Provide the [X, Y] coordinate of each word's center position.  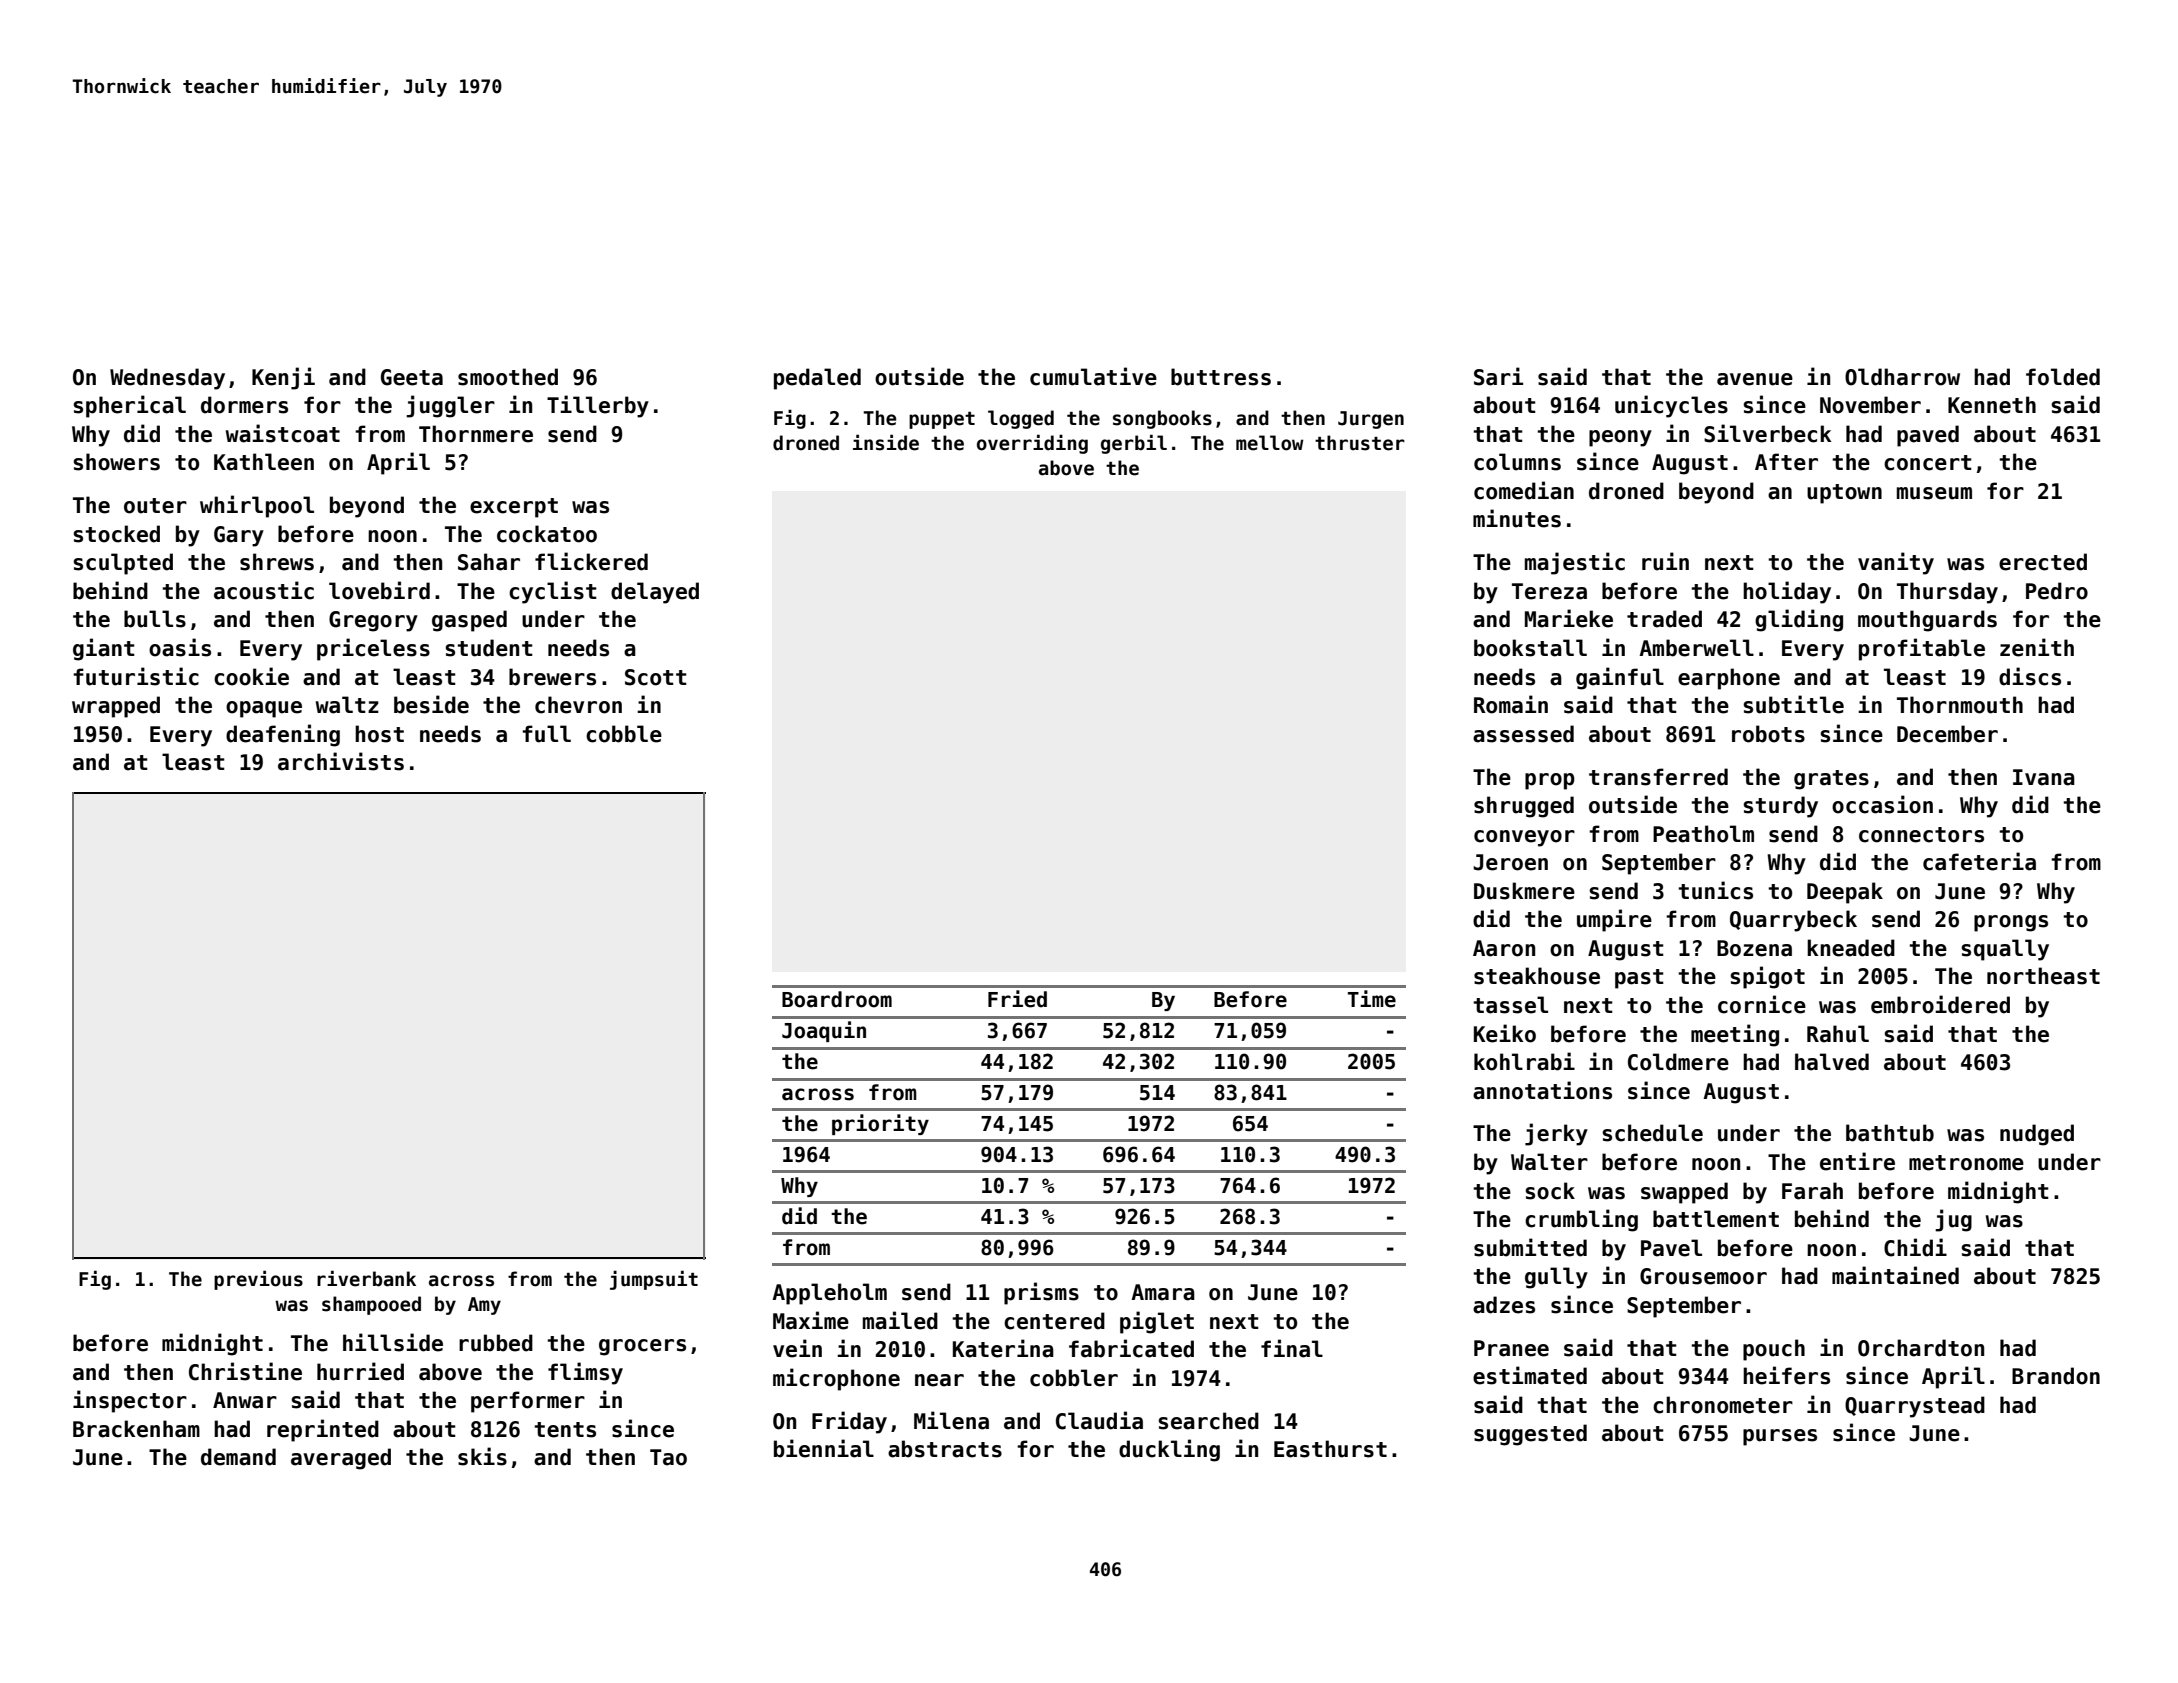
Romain [1511, 704]
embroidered [1940, 1004]
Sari [1498, 376]
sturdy [1780, 807]
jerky [1556, 1134]
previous [258, 1280]
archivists [341, 761]
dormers [244, 405]
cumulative [1093, 376]
